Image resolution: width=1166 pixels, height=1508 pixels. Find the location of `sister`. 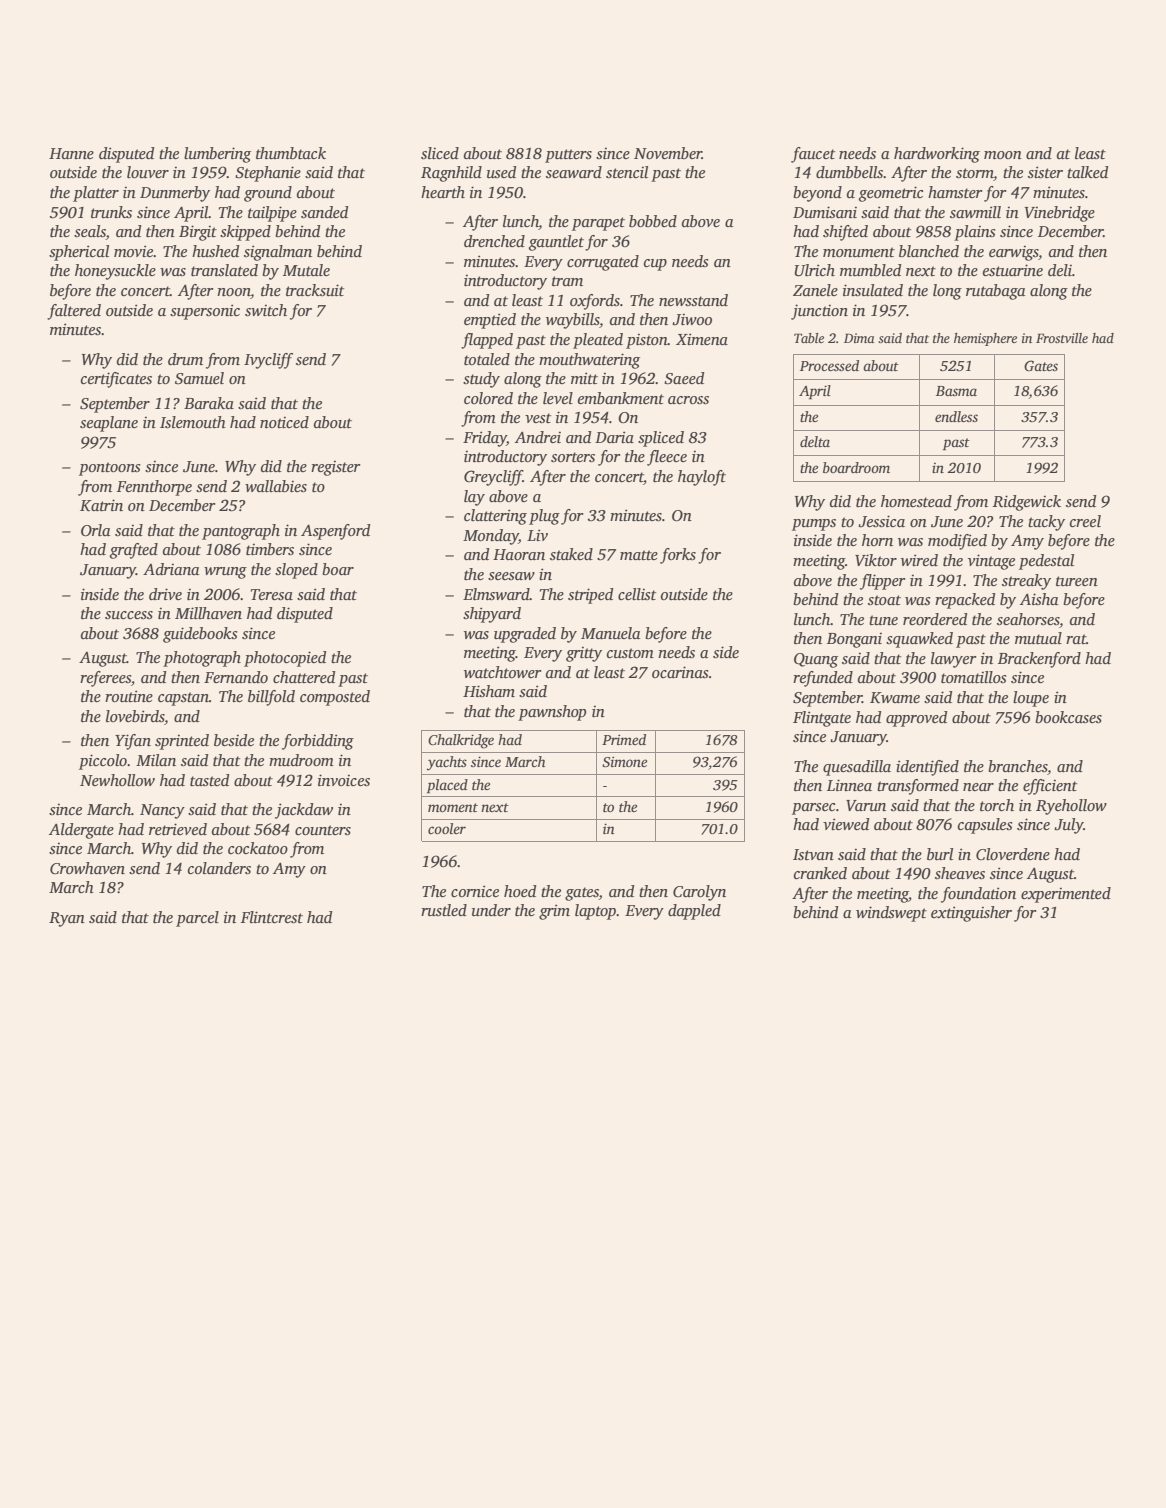

sister is located at coordinates (1045, 172).
